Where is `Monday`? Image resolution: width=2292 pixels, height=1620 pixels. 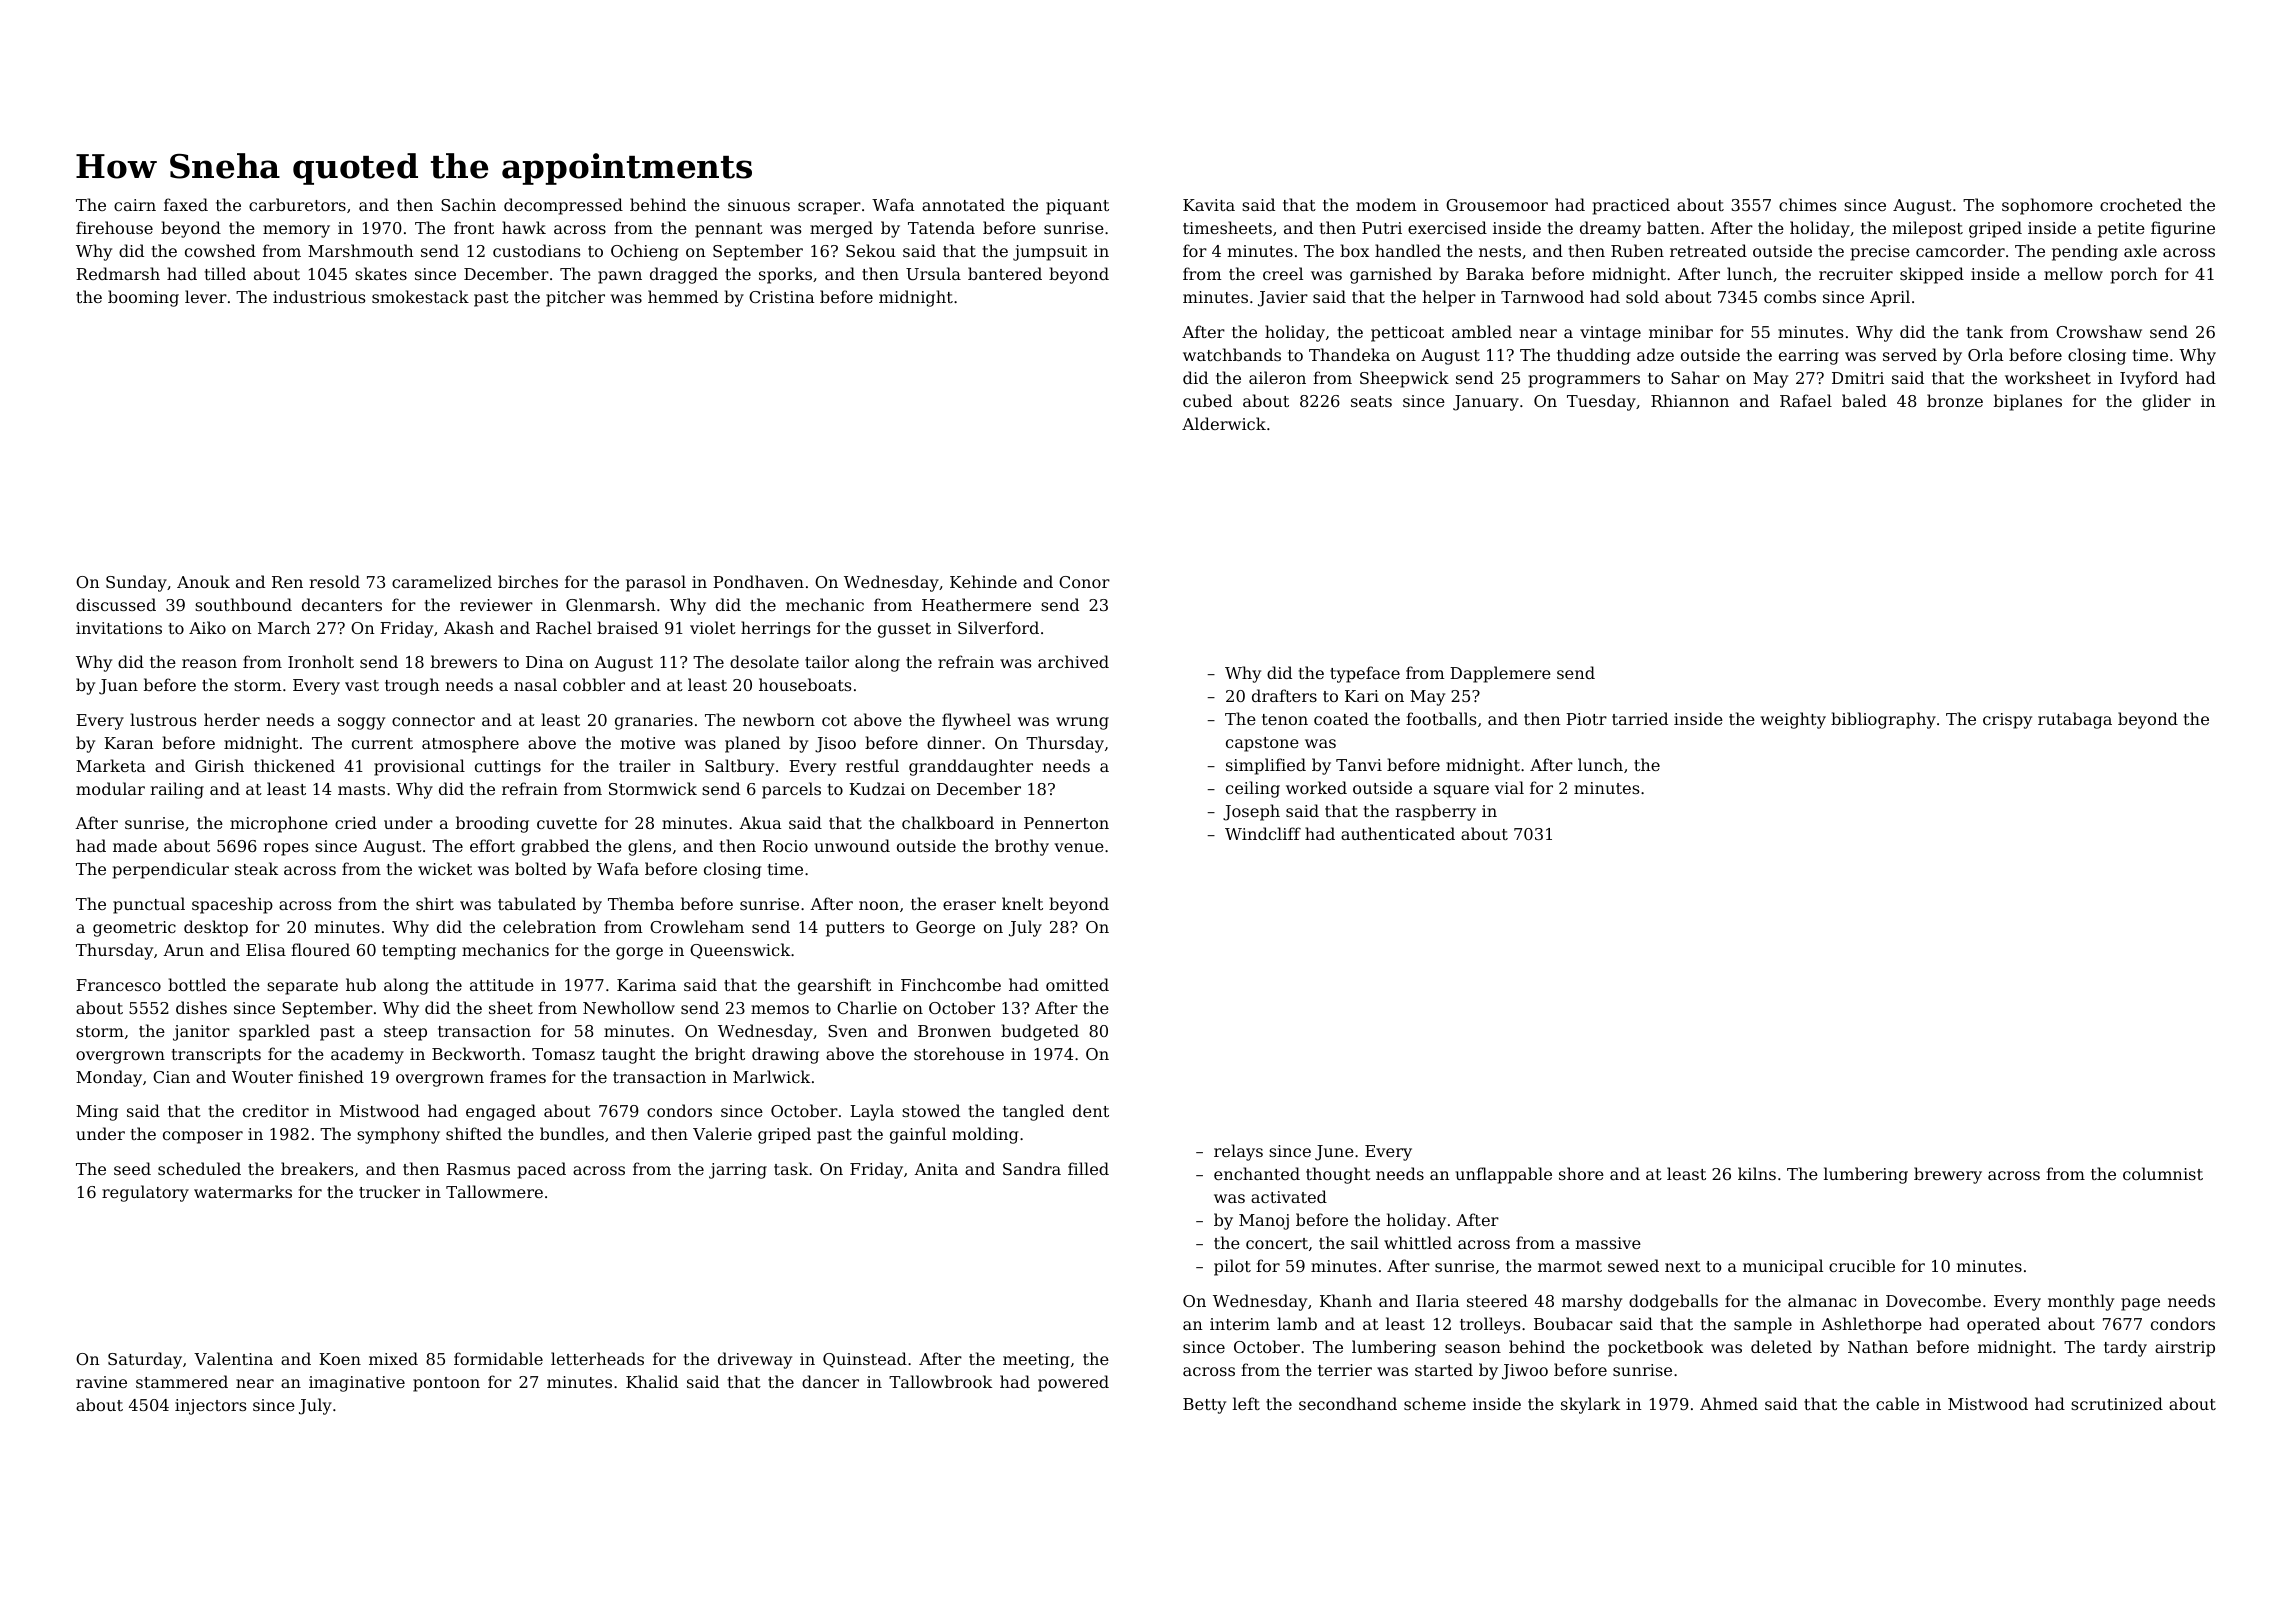 Monday is located at coordinates (109, 1078).
